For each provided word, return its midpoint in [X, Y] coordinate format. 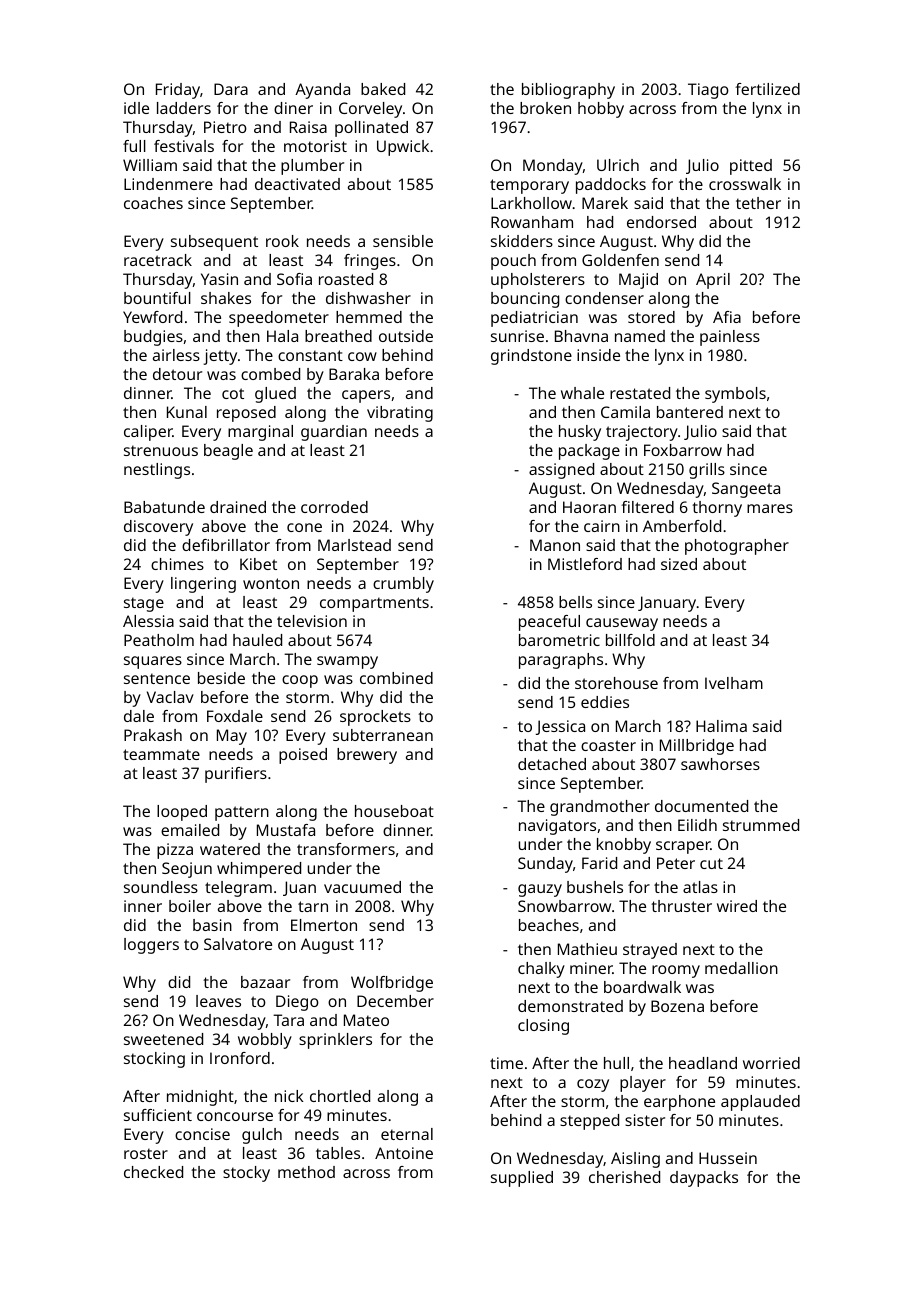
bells [575, 602]
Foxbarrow [683, 450]
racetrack [158, 260]
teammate [161, 754]
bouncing [525, 300]
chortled [340, 1096]
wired [737, 906]
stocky [246, 1174]
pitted [751, 167]
